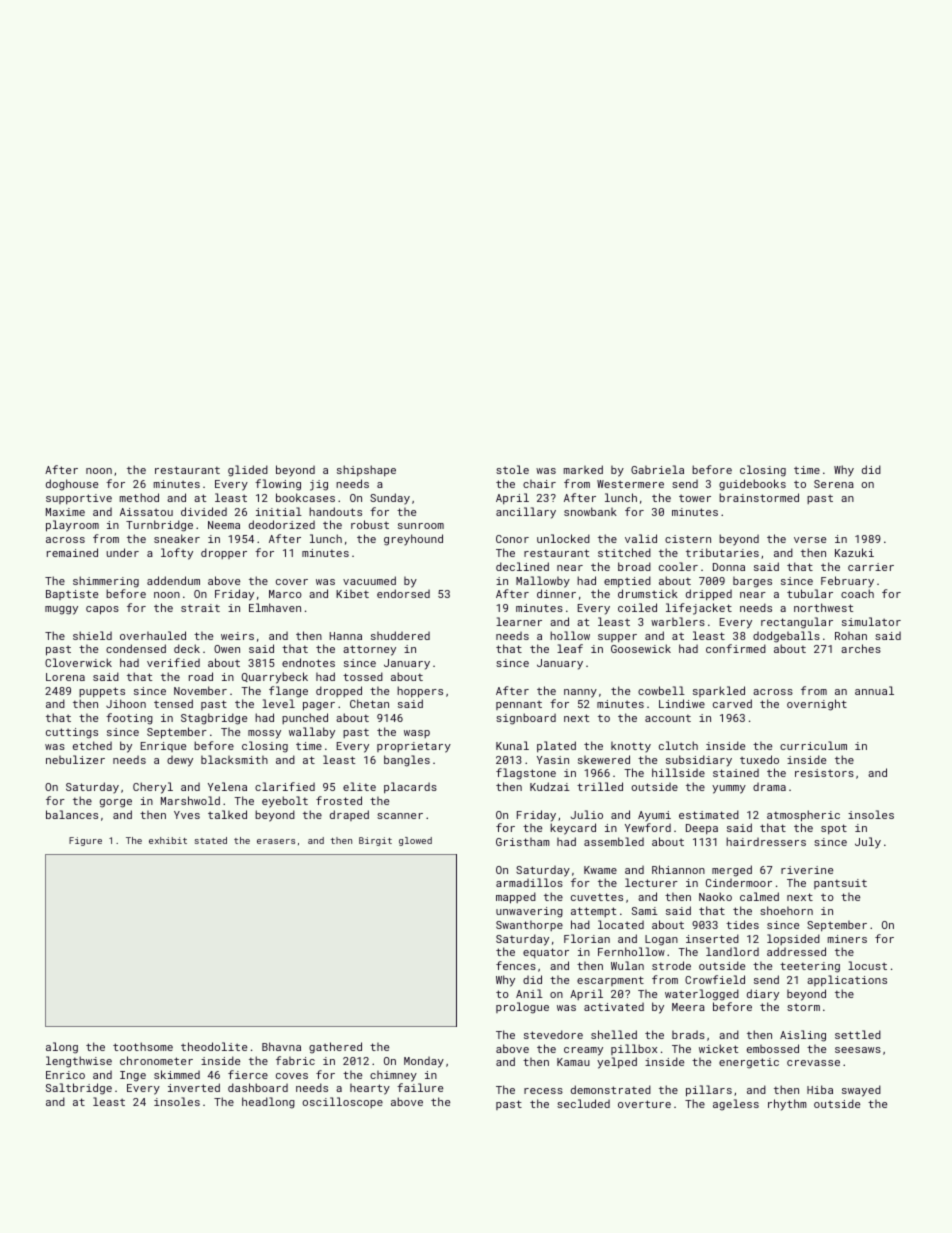 The width and height of the screenshot is (952, 1233). Describe the element at coordinates (75, 759) in the screenshot. I see `nebulizer` at that location.
